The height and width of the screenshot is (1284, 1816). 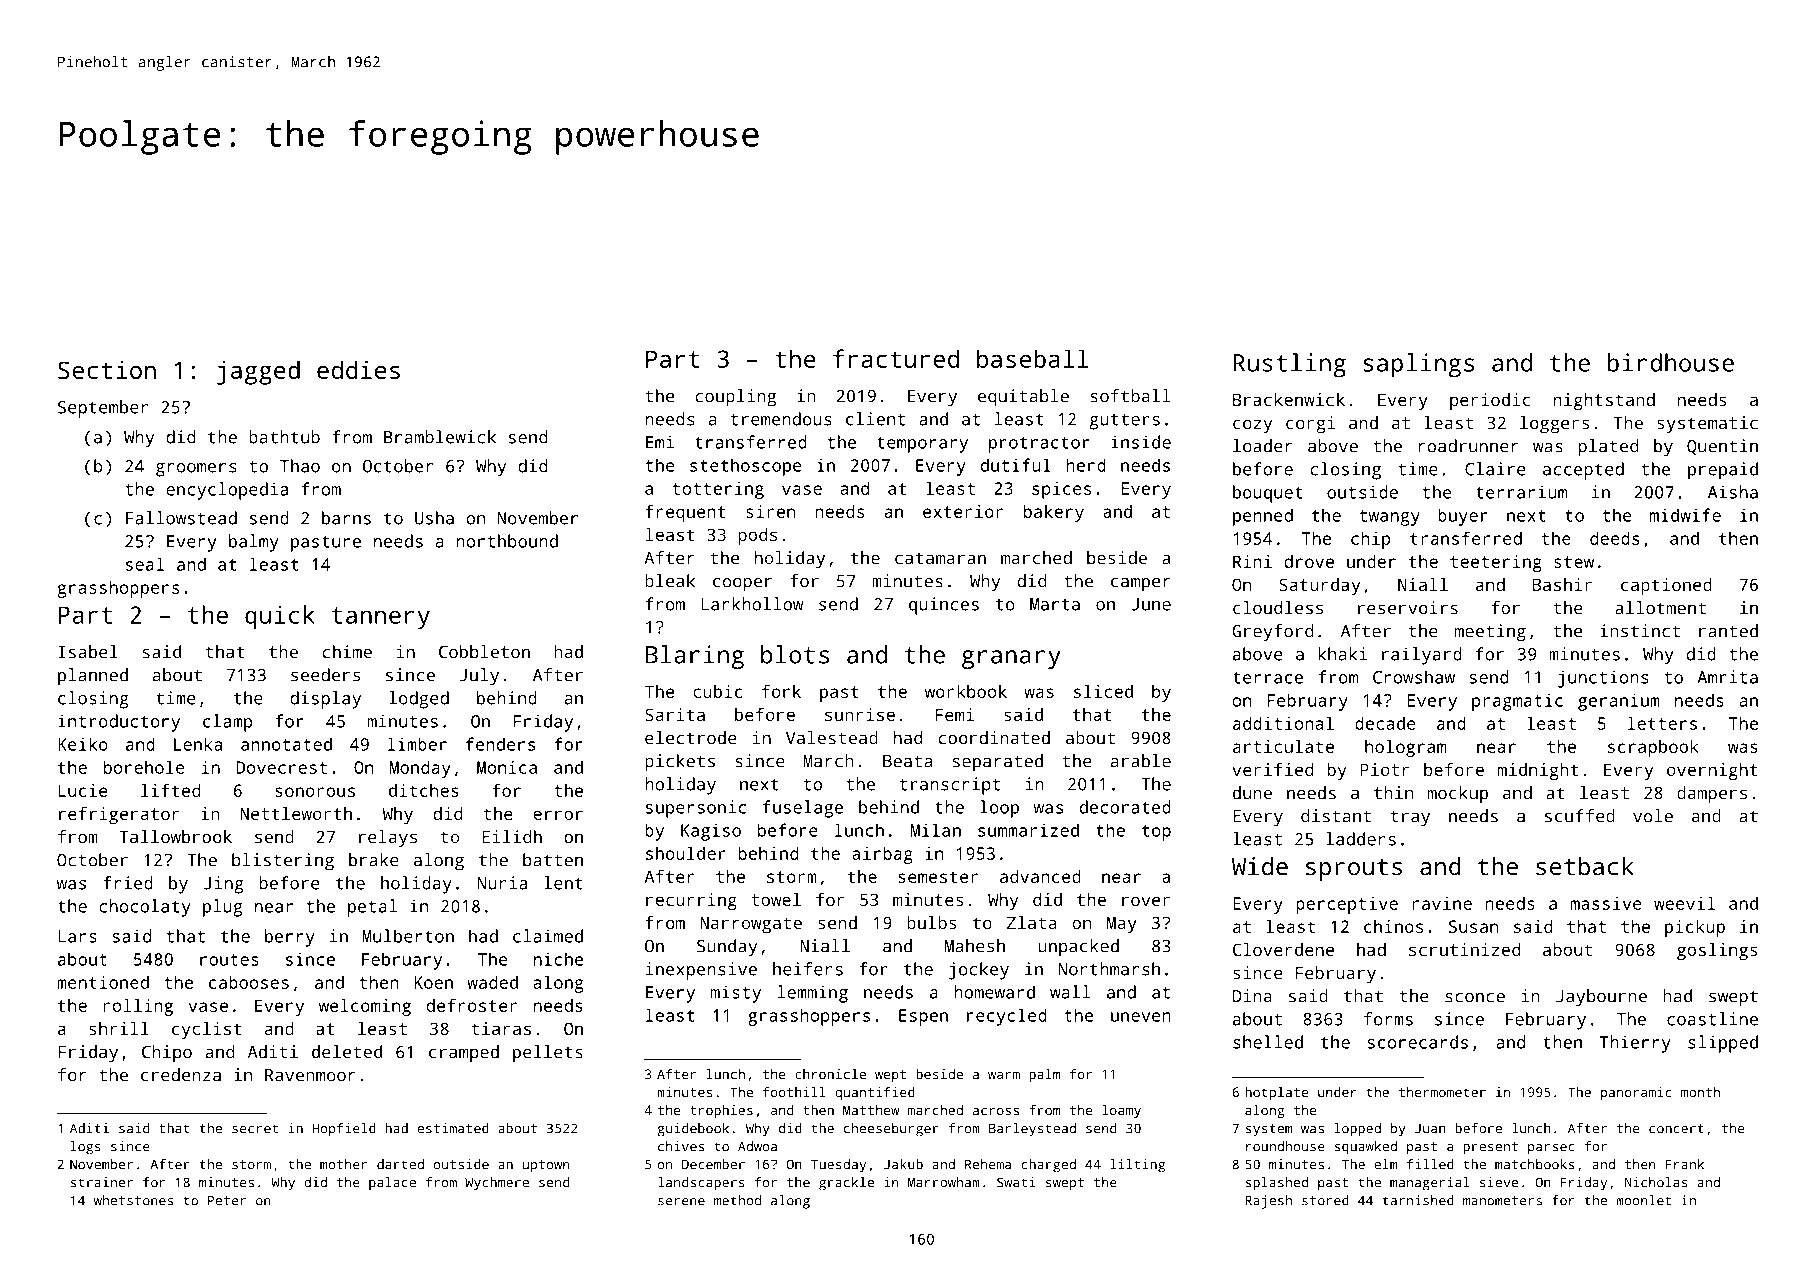 I want to click on bleak, so click(x=670, y=581).
